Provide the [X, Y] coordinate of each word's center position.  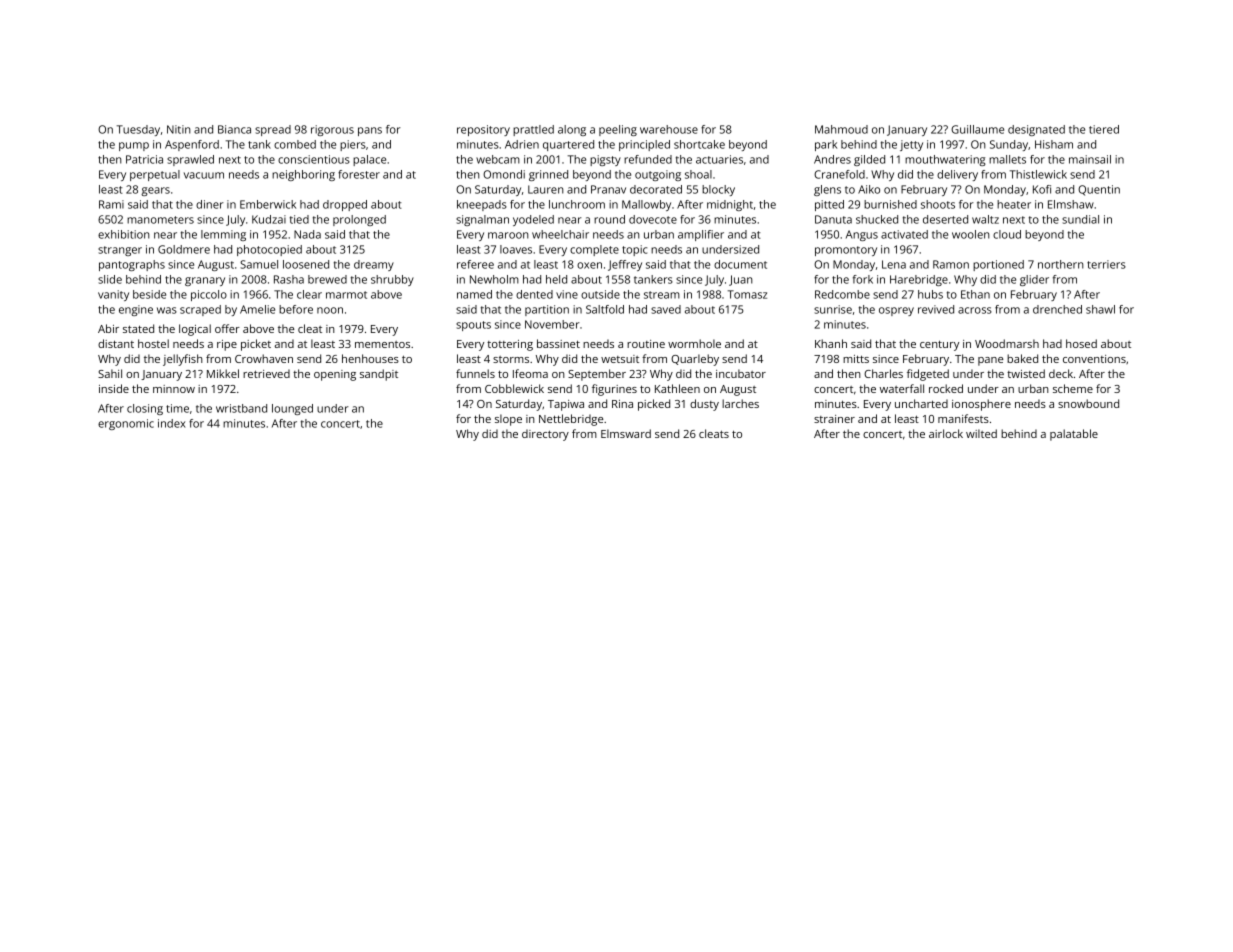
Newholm [494, 279]
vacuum [204, 175]
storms [511, 359]
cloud [1007, 234]
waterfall [902, 388]
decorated [656, 189]
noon [330, 310]
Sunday [1009, 145]
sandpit [379, 375]
